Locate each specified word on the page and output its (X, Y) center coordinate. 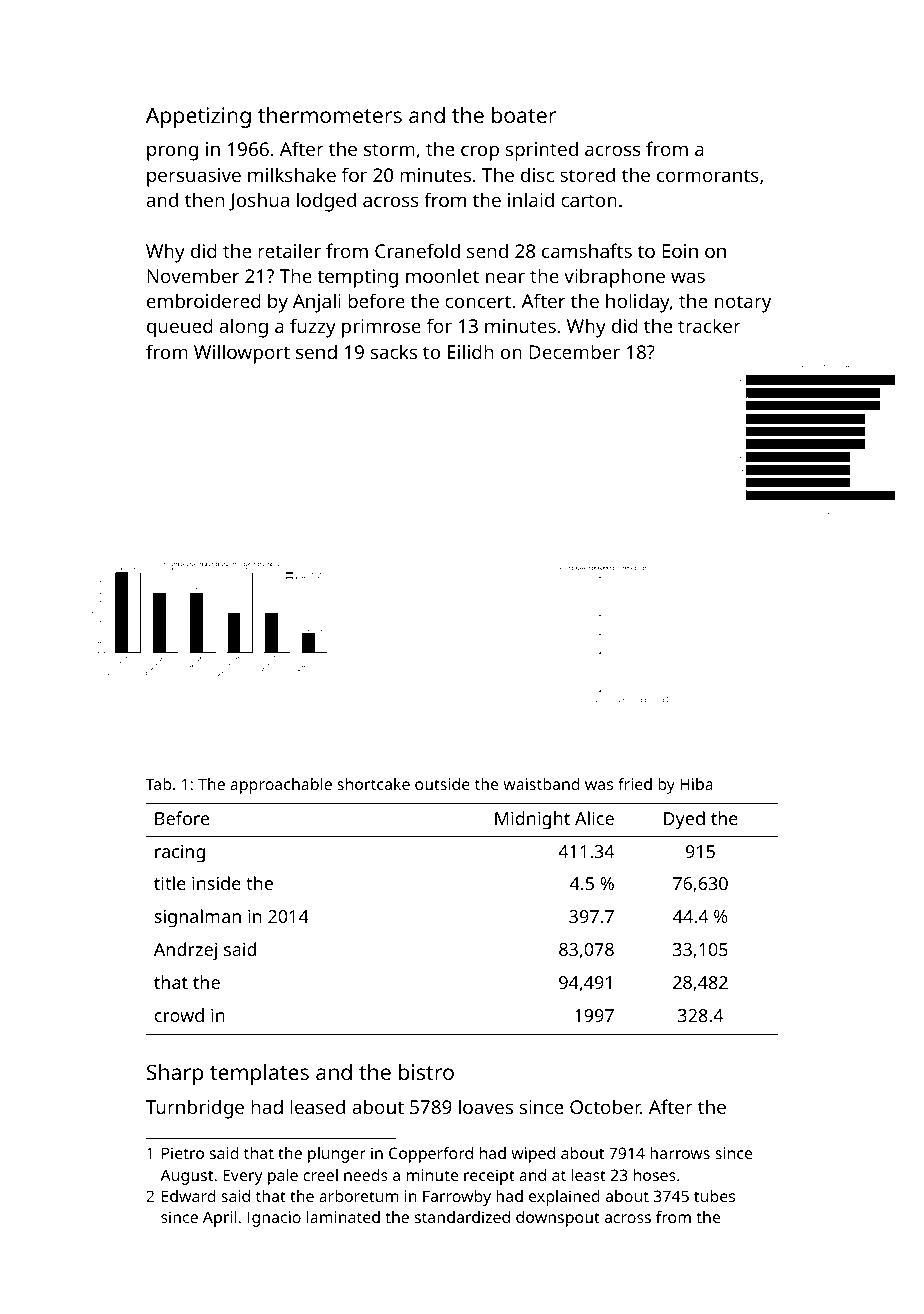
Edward (188, 1196)
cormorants (708, 175)
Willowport (242, 354)
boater (524, 115)
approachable (281, 786)
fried (635, 784)
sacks (394, 351)
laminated (343, 1217)
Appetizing (198, 117)
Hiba (696, 784)
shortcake (373, 784)
